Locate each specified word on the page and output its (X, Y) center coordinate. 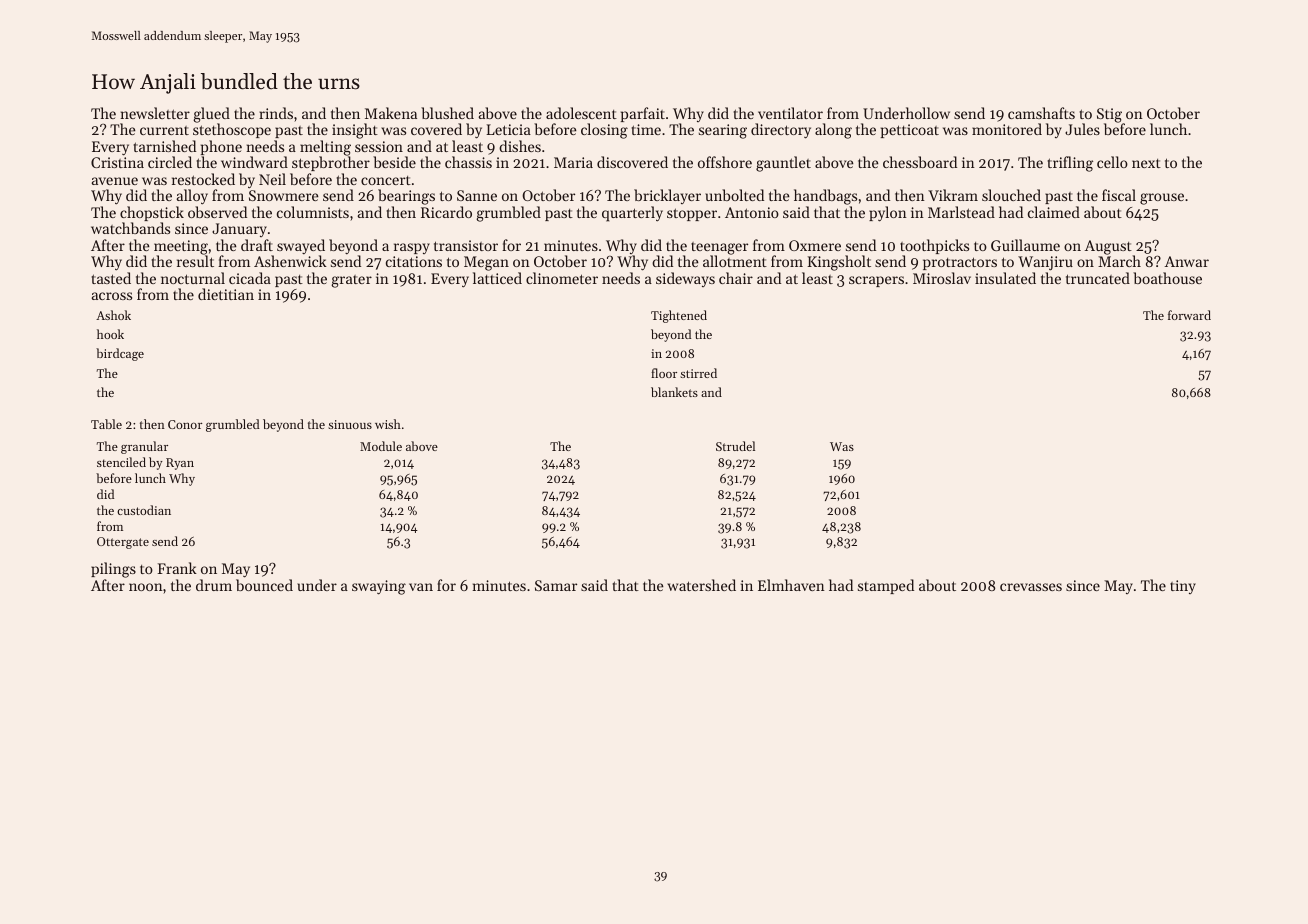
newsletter (155, 113)
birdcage (120, 354)
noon (146, 587)
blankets (674, 392)
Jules (1082, 129)
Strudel (735, 446)
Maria (573, 162)
